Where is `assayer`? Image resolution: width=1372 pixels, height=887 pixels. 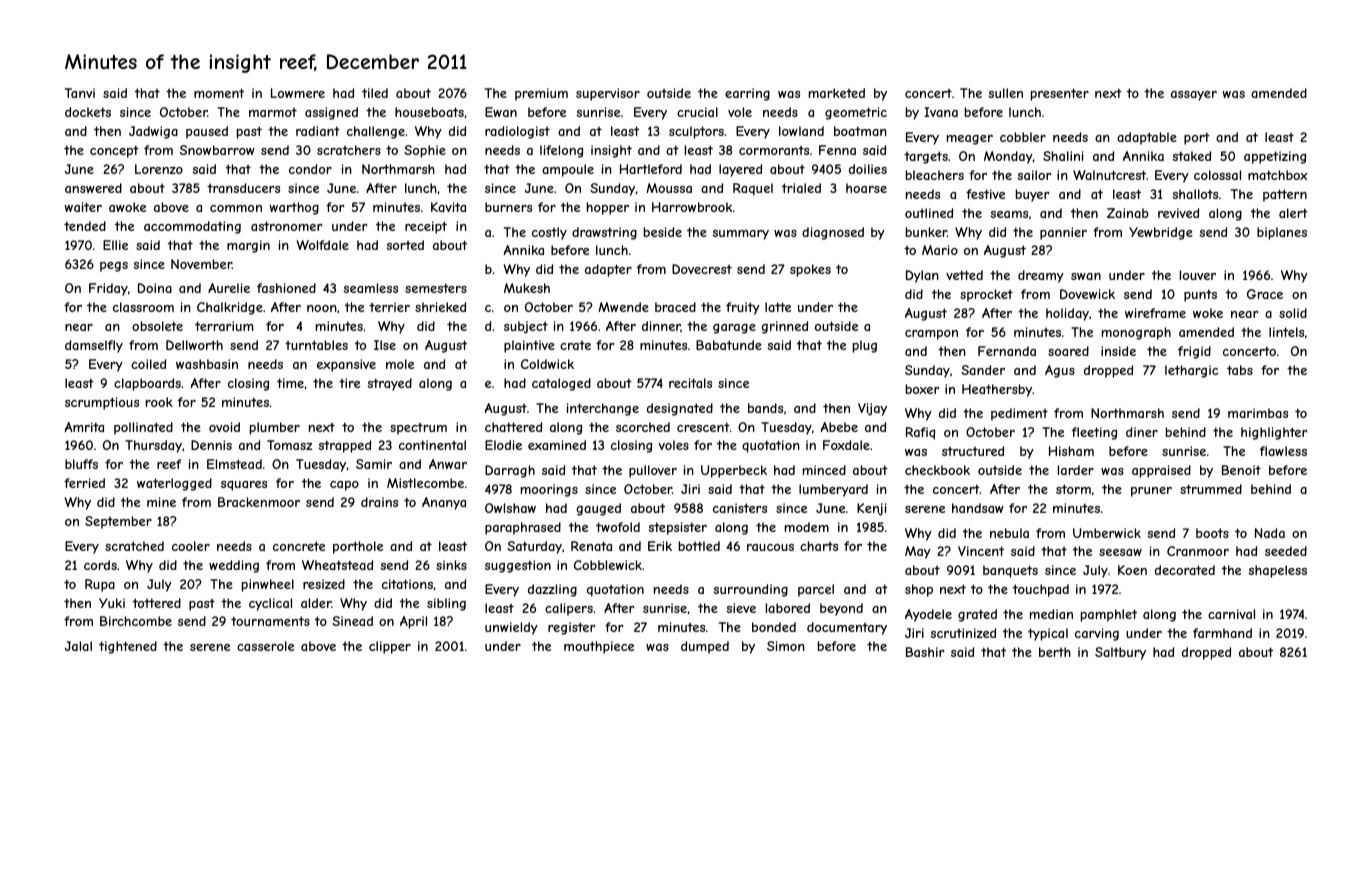 assayer is located at coordinates (1194, 96).
